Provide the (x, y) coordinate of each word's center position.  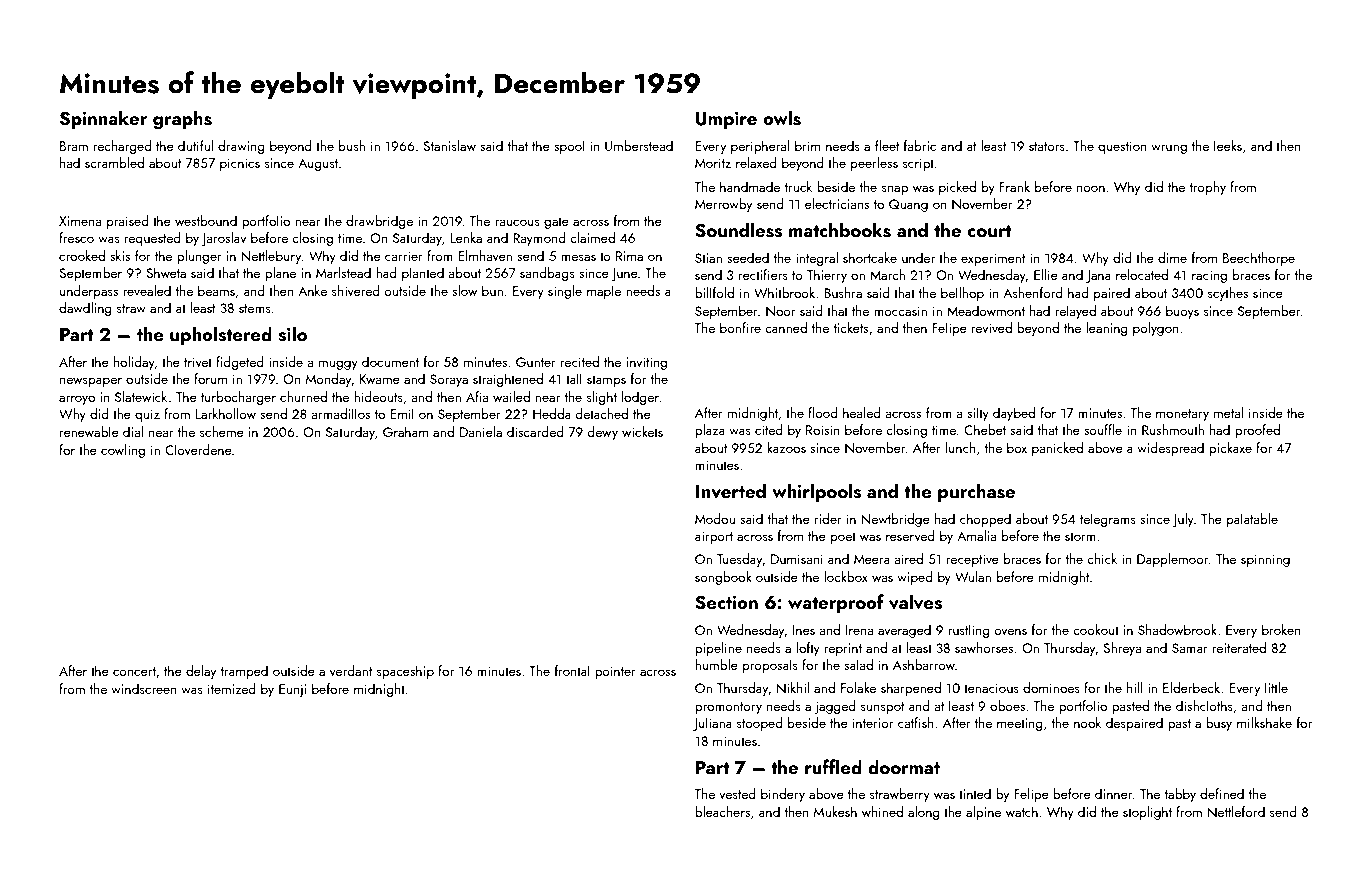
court (989, 231)
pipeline (718, 649)
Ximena (80, 221)
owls (782, 118)
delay (201, 672)
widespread (1170, 449)
